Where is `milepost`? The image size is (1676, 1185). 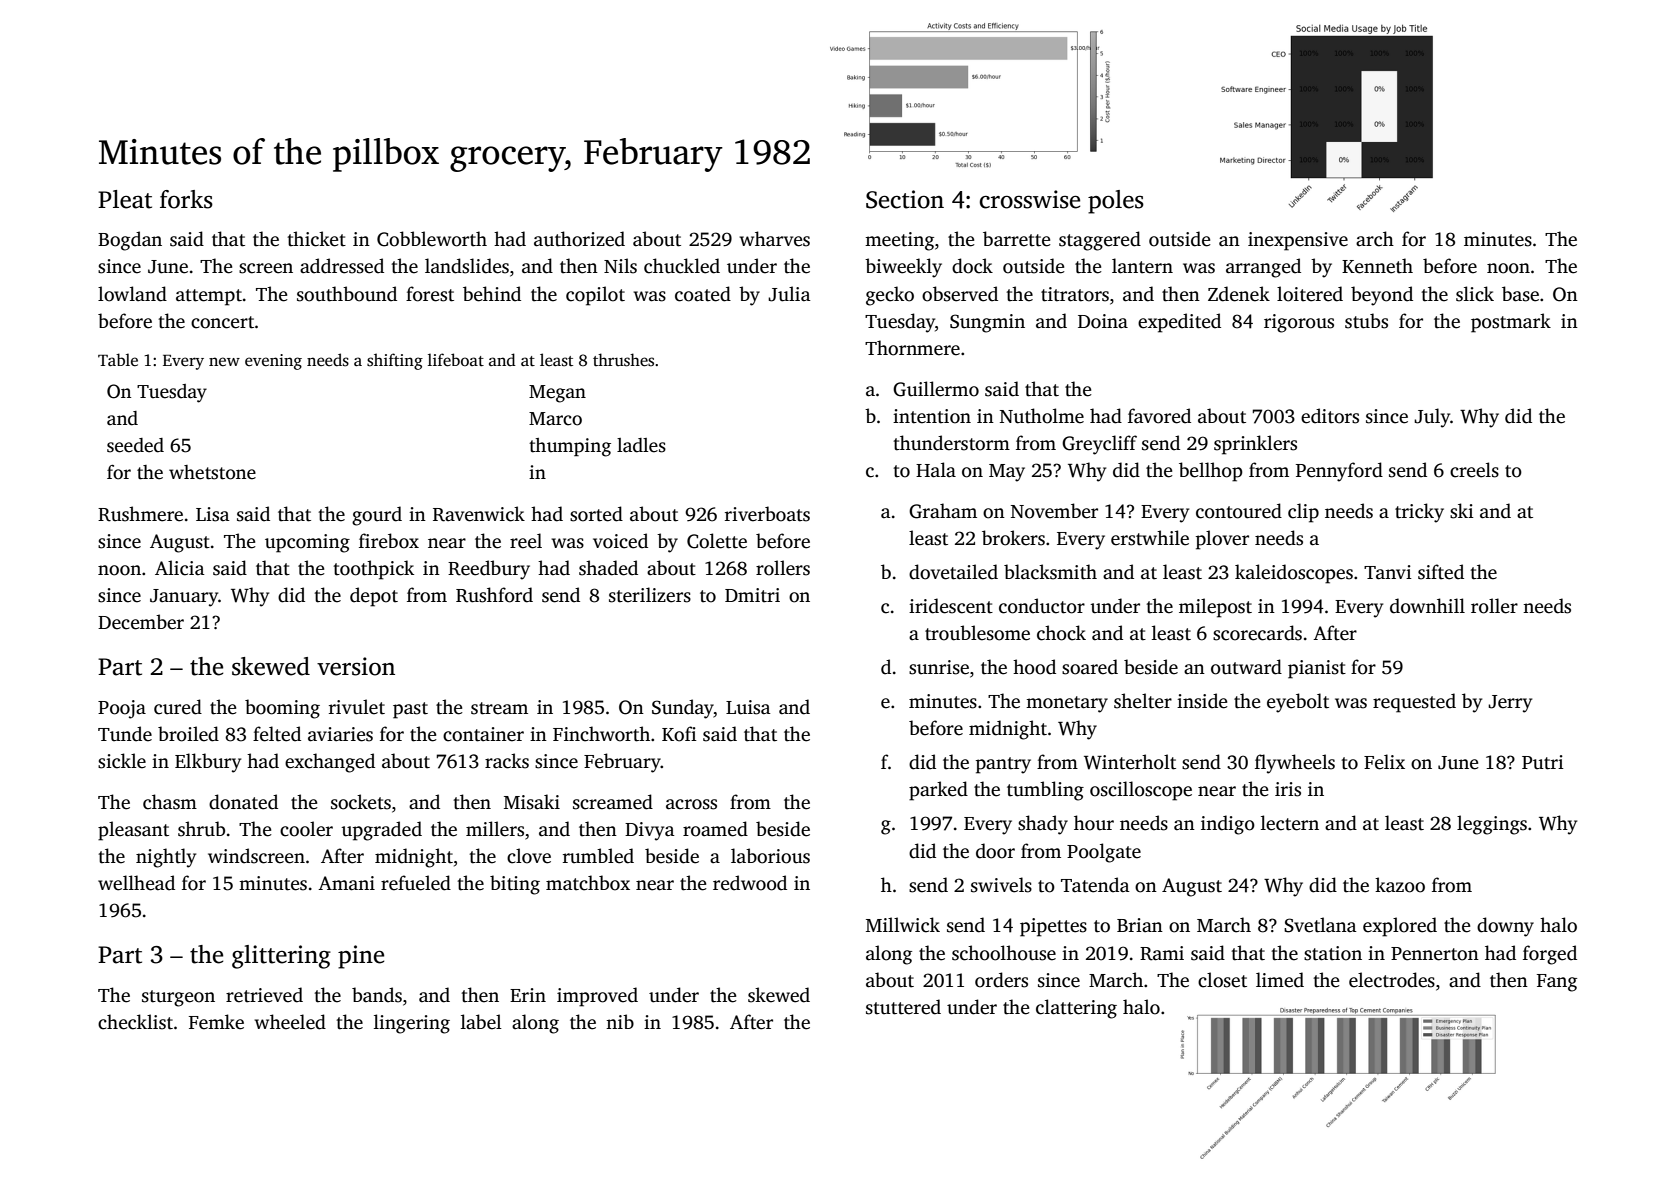
milepost is located at coordinates (1215, 608).
